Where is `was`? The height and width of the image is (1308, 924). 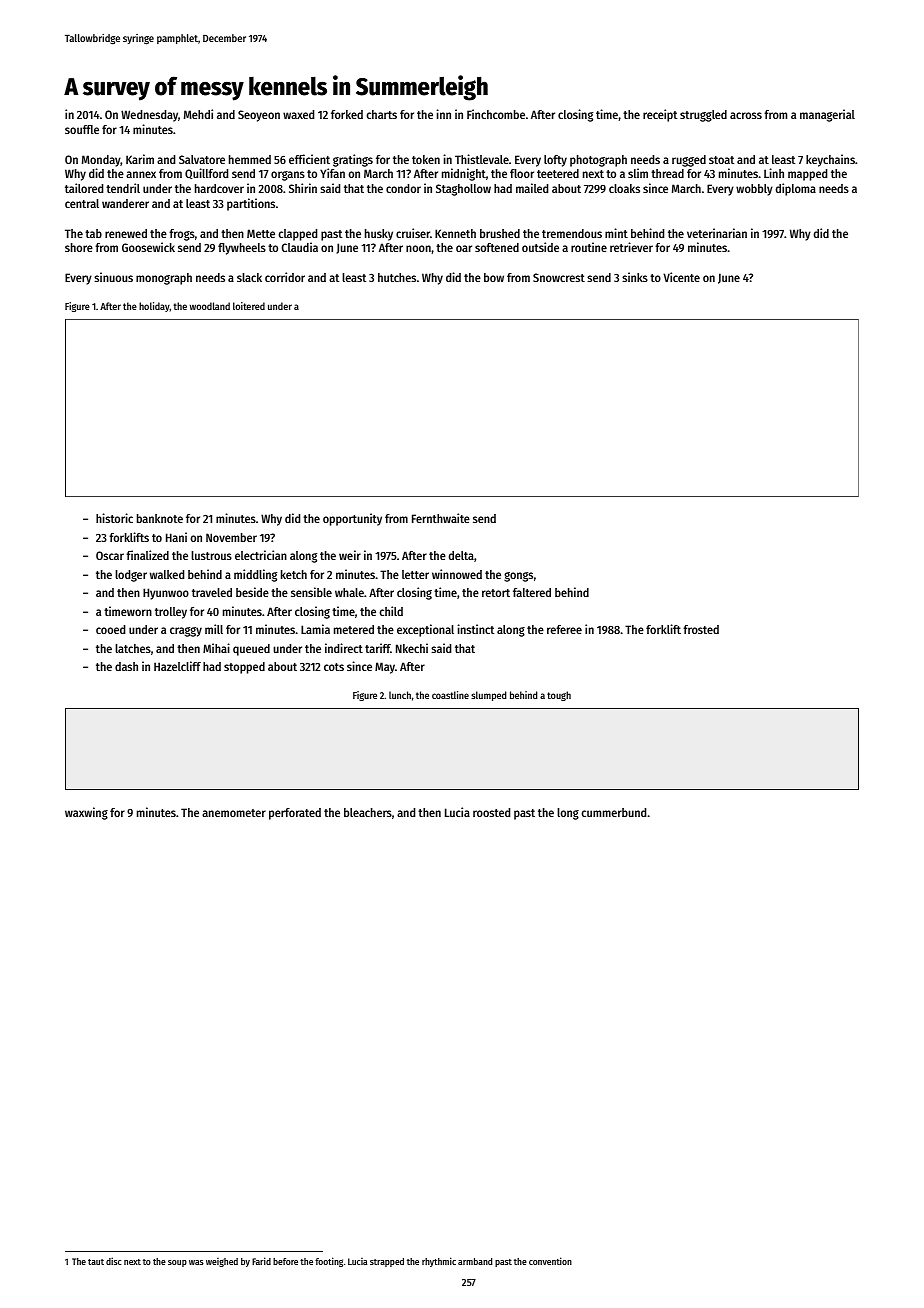 was is located at coordinates (196, 1262).
